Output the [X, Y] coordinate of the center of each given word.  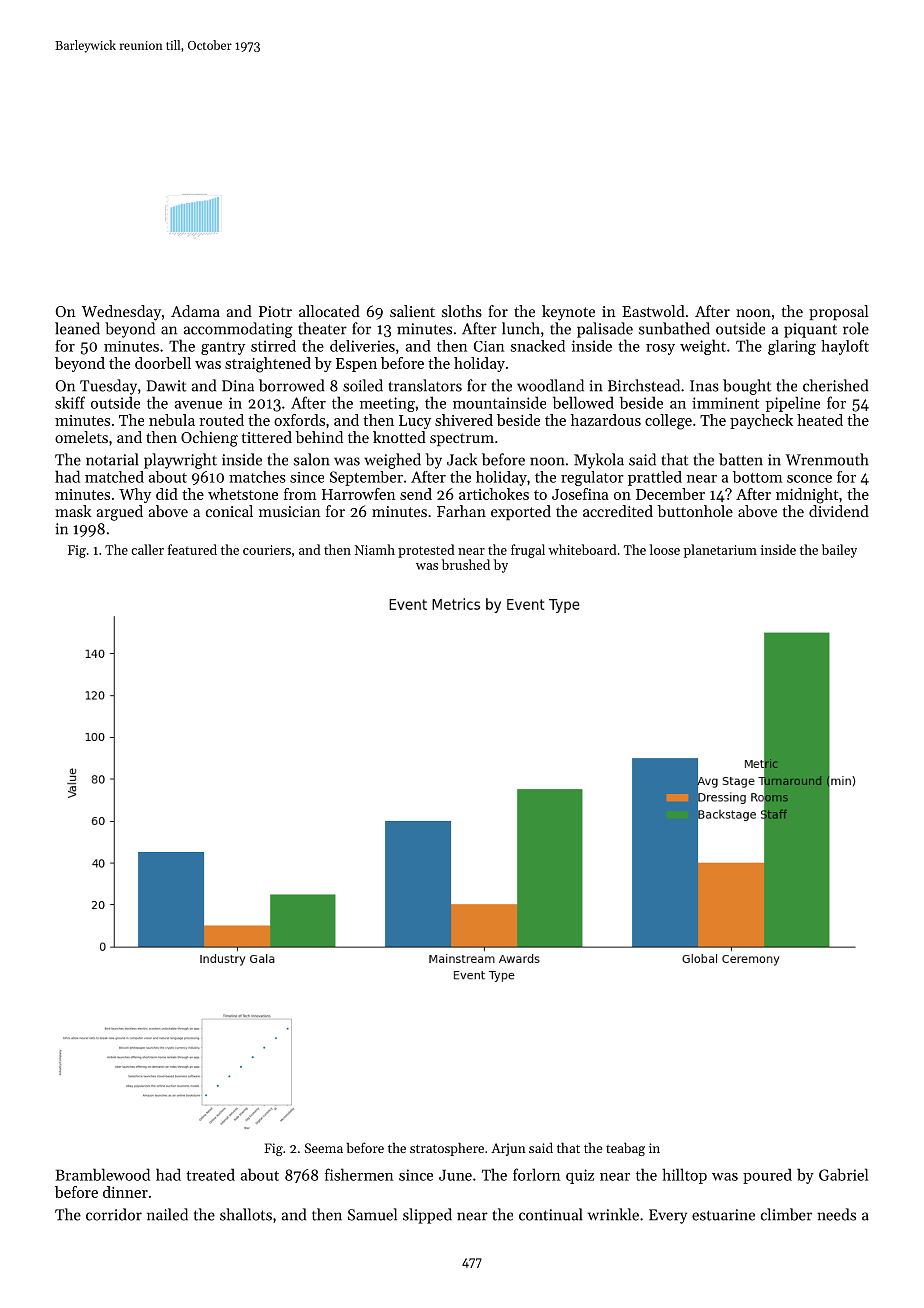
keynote [568, 313]
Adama [195, 311]
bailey [839, 551]
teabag [625, 1149]
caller [147, 549]
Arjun [508, 1149]
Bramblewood [103, 1174]
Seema [324, 1148]
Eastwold [653, 311]
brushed [466, 564]
